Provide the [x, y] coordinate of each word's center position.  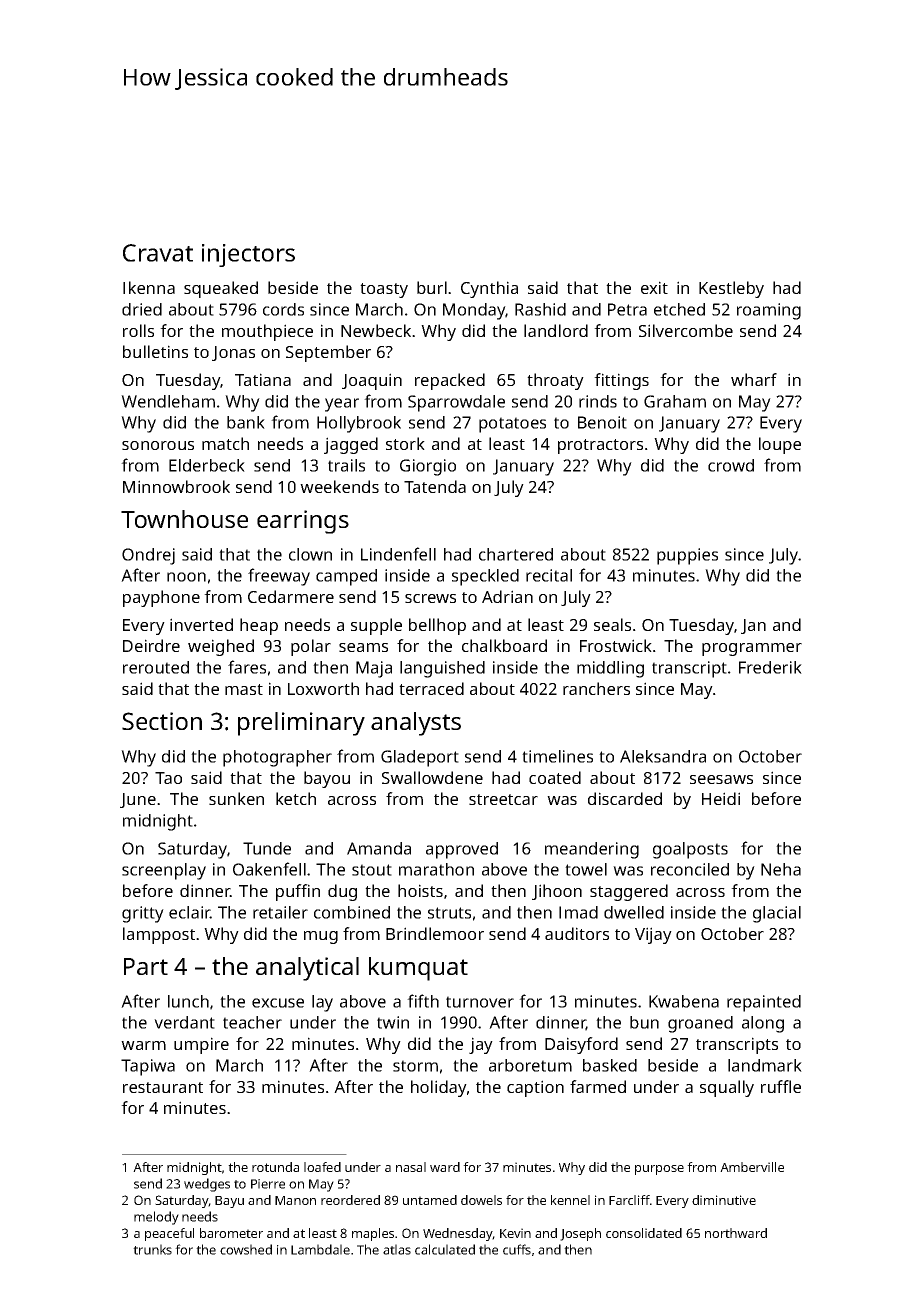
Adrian [507, 596]
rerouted [156, 667]
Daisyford [581, 1045]
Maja [374, 669]
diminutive [724, 1200]
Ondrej [148, 556]
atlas [397, 1249]
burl [432, 287]
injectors [248, 255]
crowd [731, 465]
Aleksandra [663, 756]
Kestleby [731, 289]
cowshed [246, 1249]
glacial [777, 914]
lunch [188, 1001]
